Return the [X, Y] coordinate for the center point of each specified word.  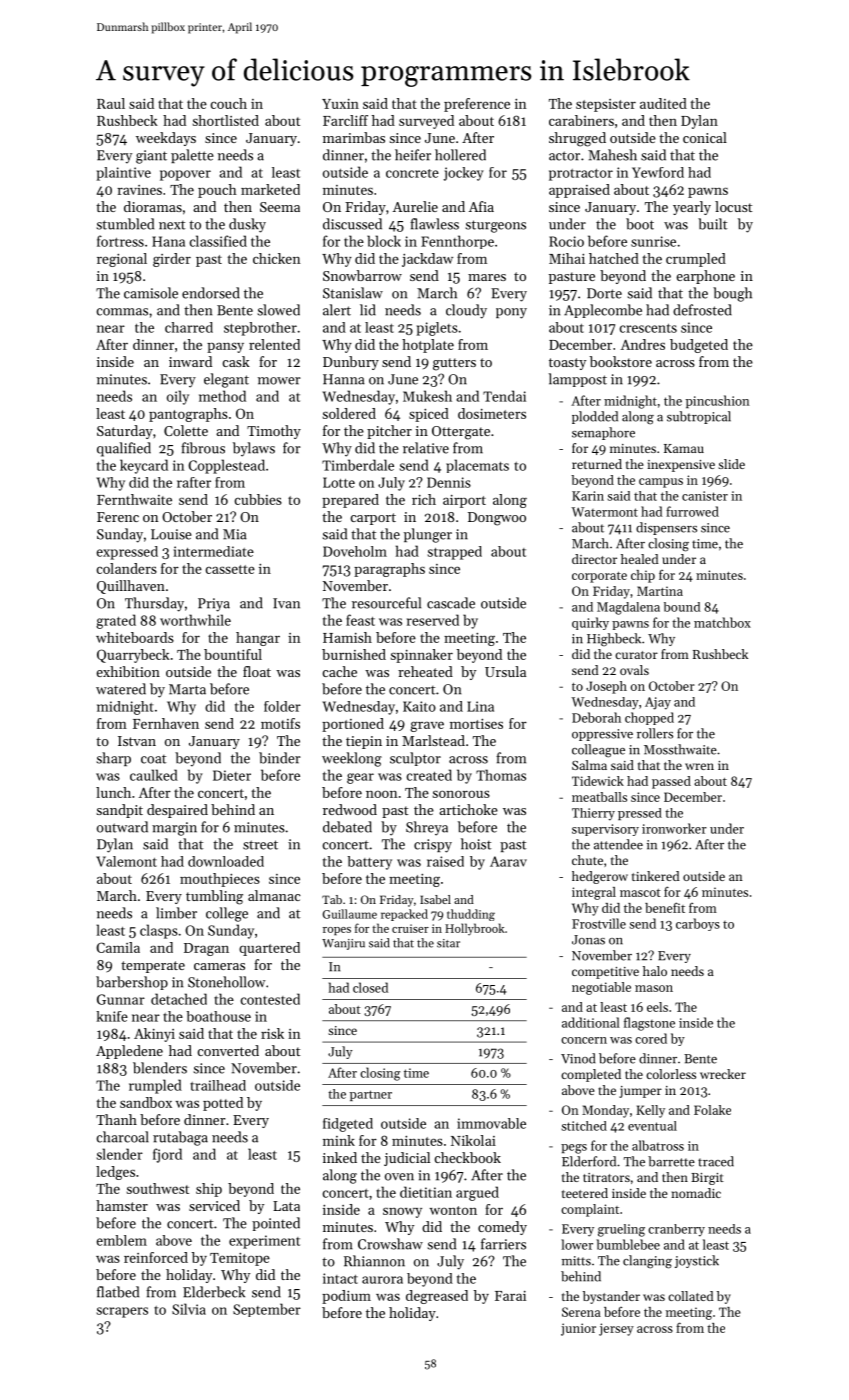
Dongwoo [497, 519]
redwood [350, 809]
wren [699, 766]
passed [671, 782]
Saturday [125, 432]
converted [228, 1050]
